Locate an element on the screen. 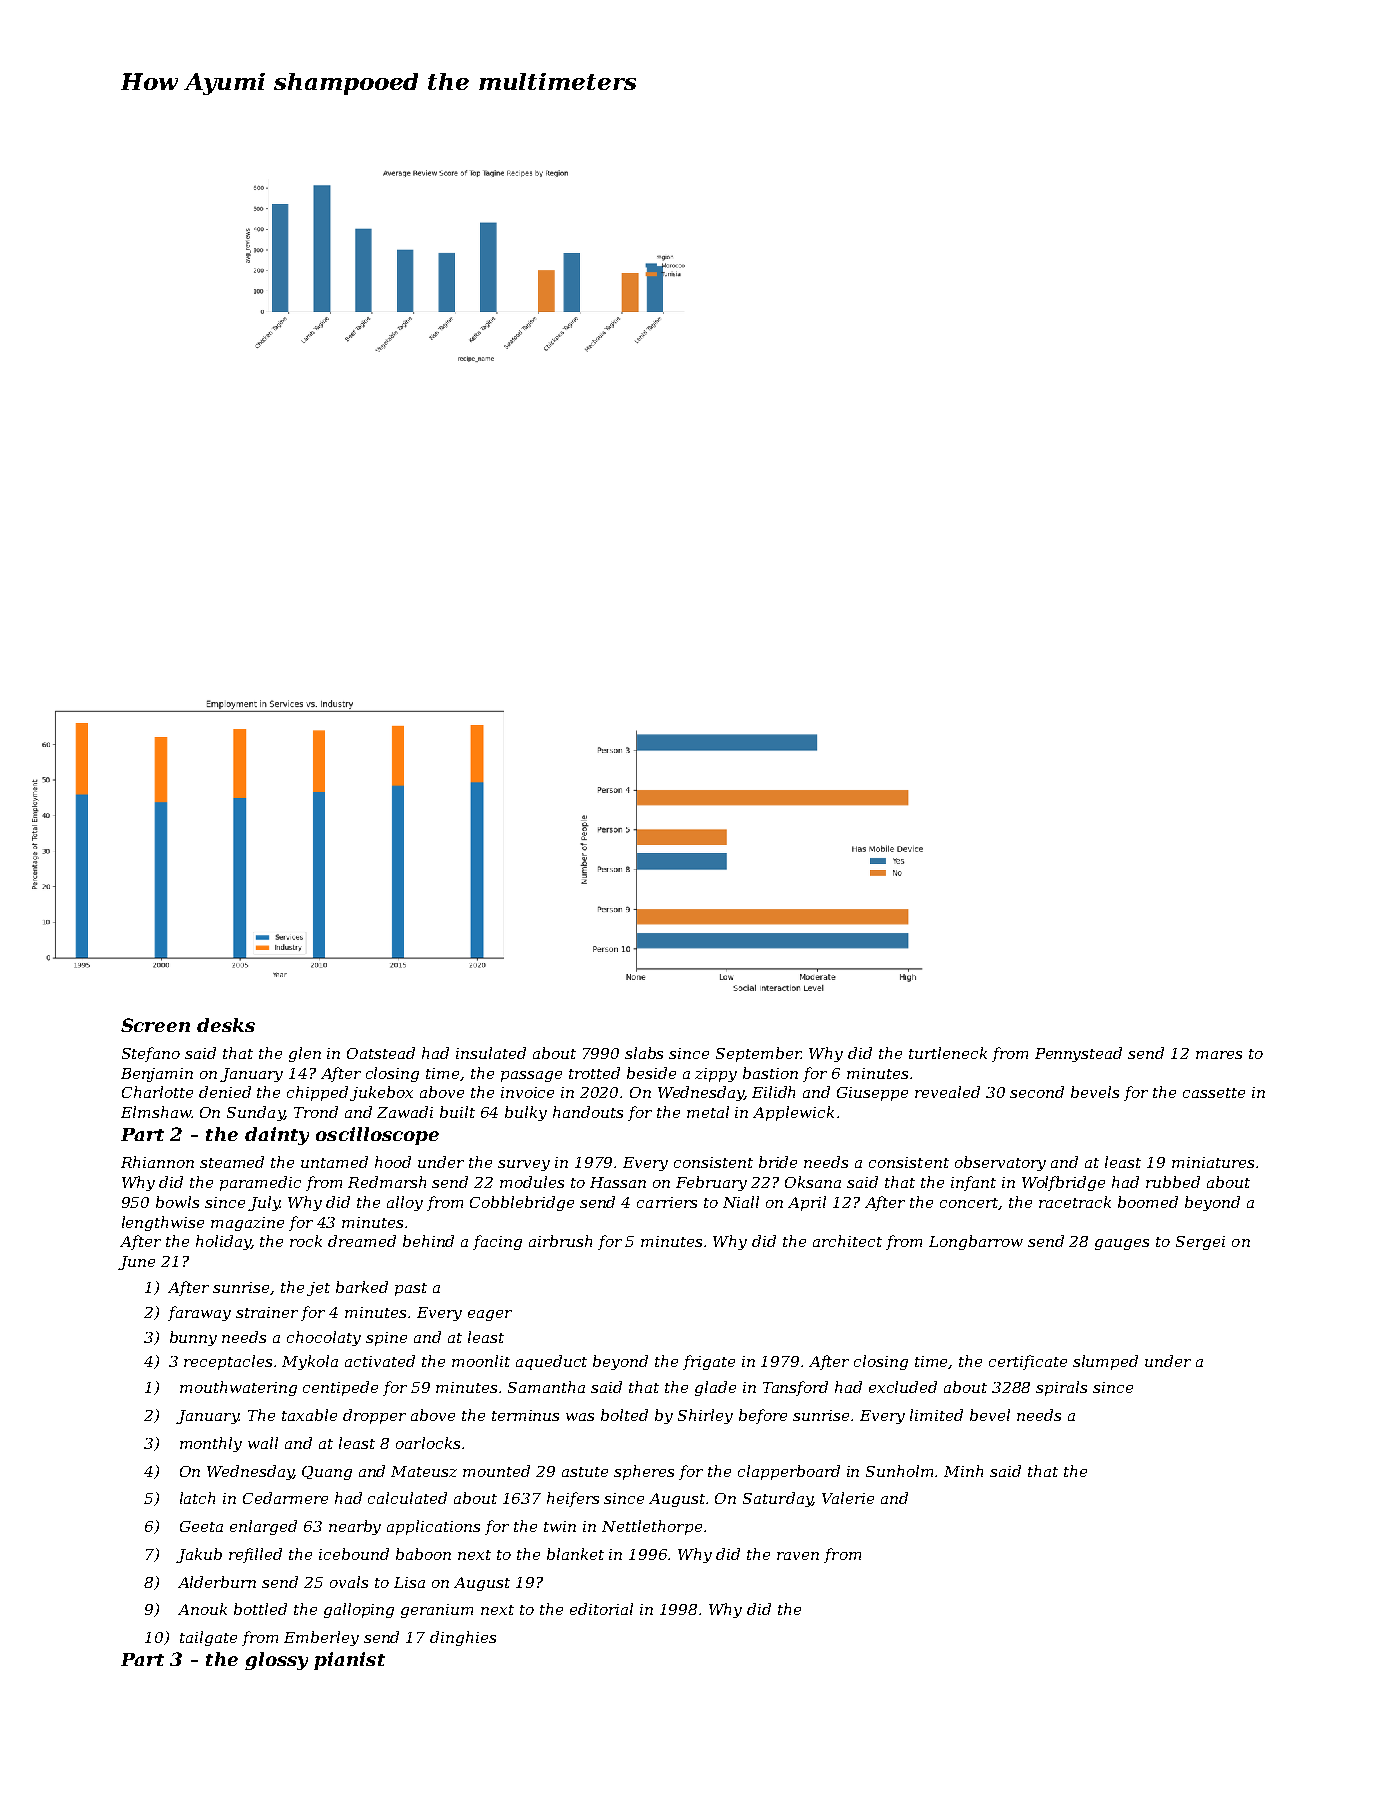  barked is located at coordinates (362, 1287).
